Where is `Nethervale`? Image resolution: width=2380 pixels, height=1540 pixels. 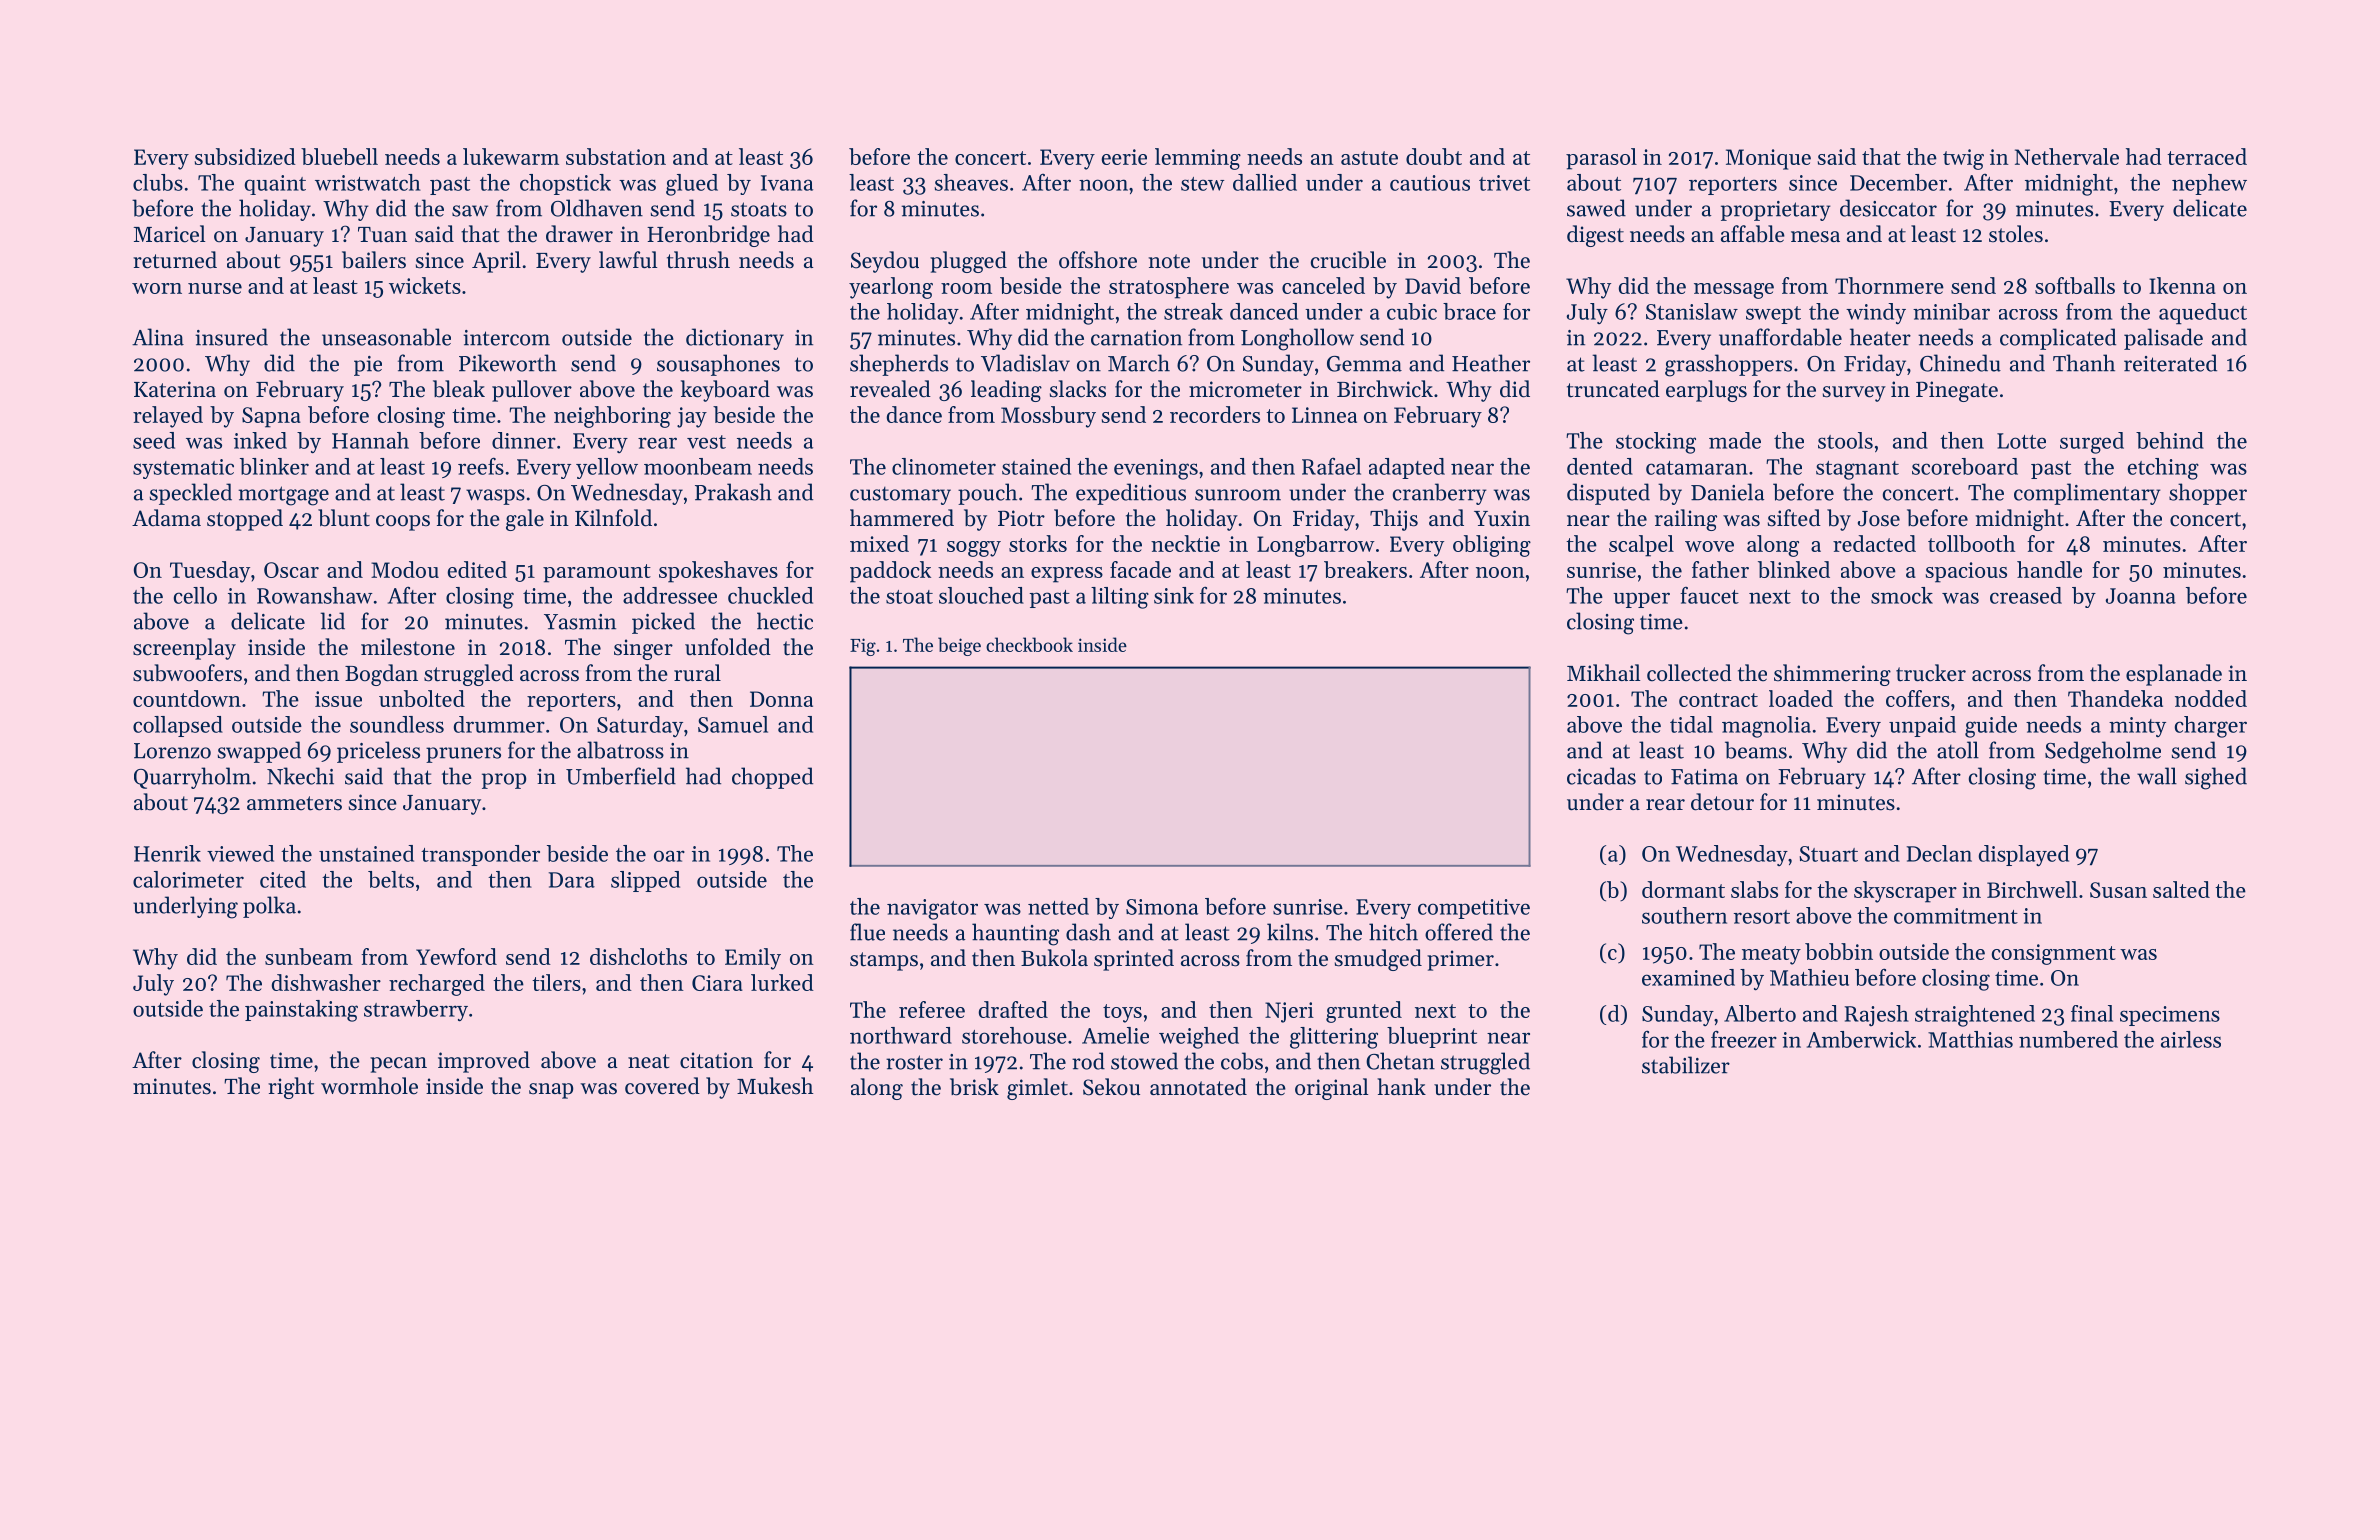 Nethervale is located at coordinates (2067, 156).
